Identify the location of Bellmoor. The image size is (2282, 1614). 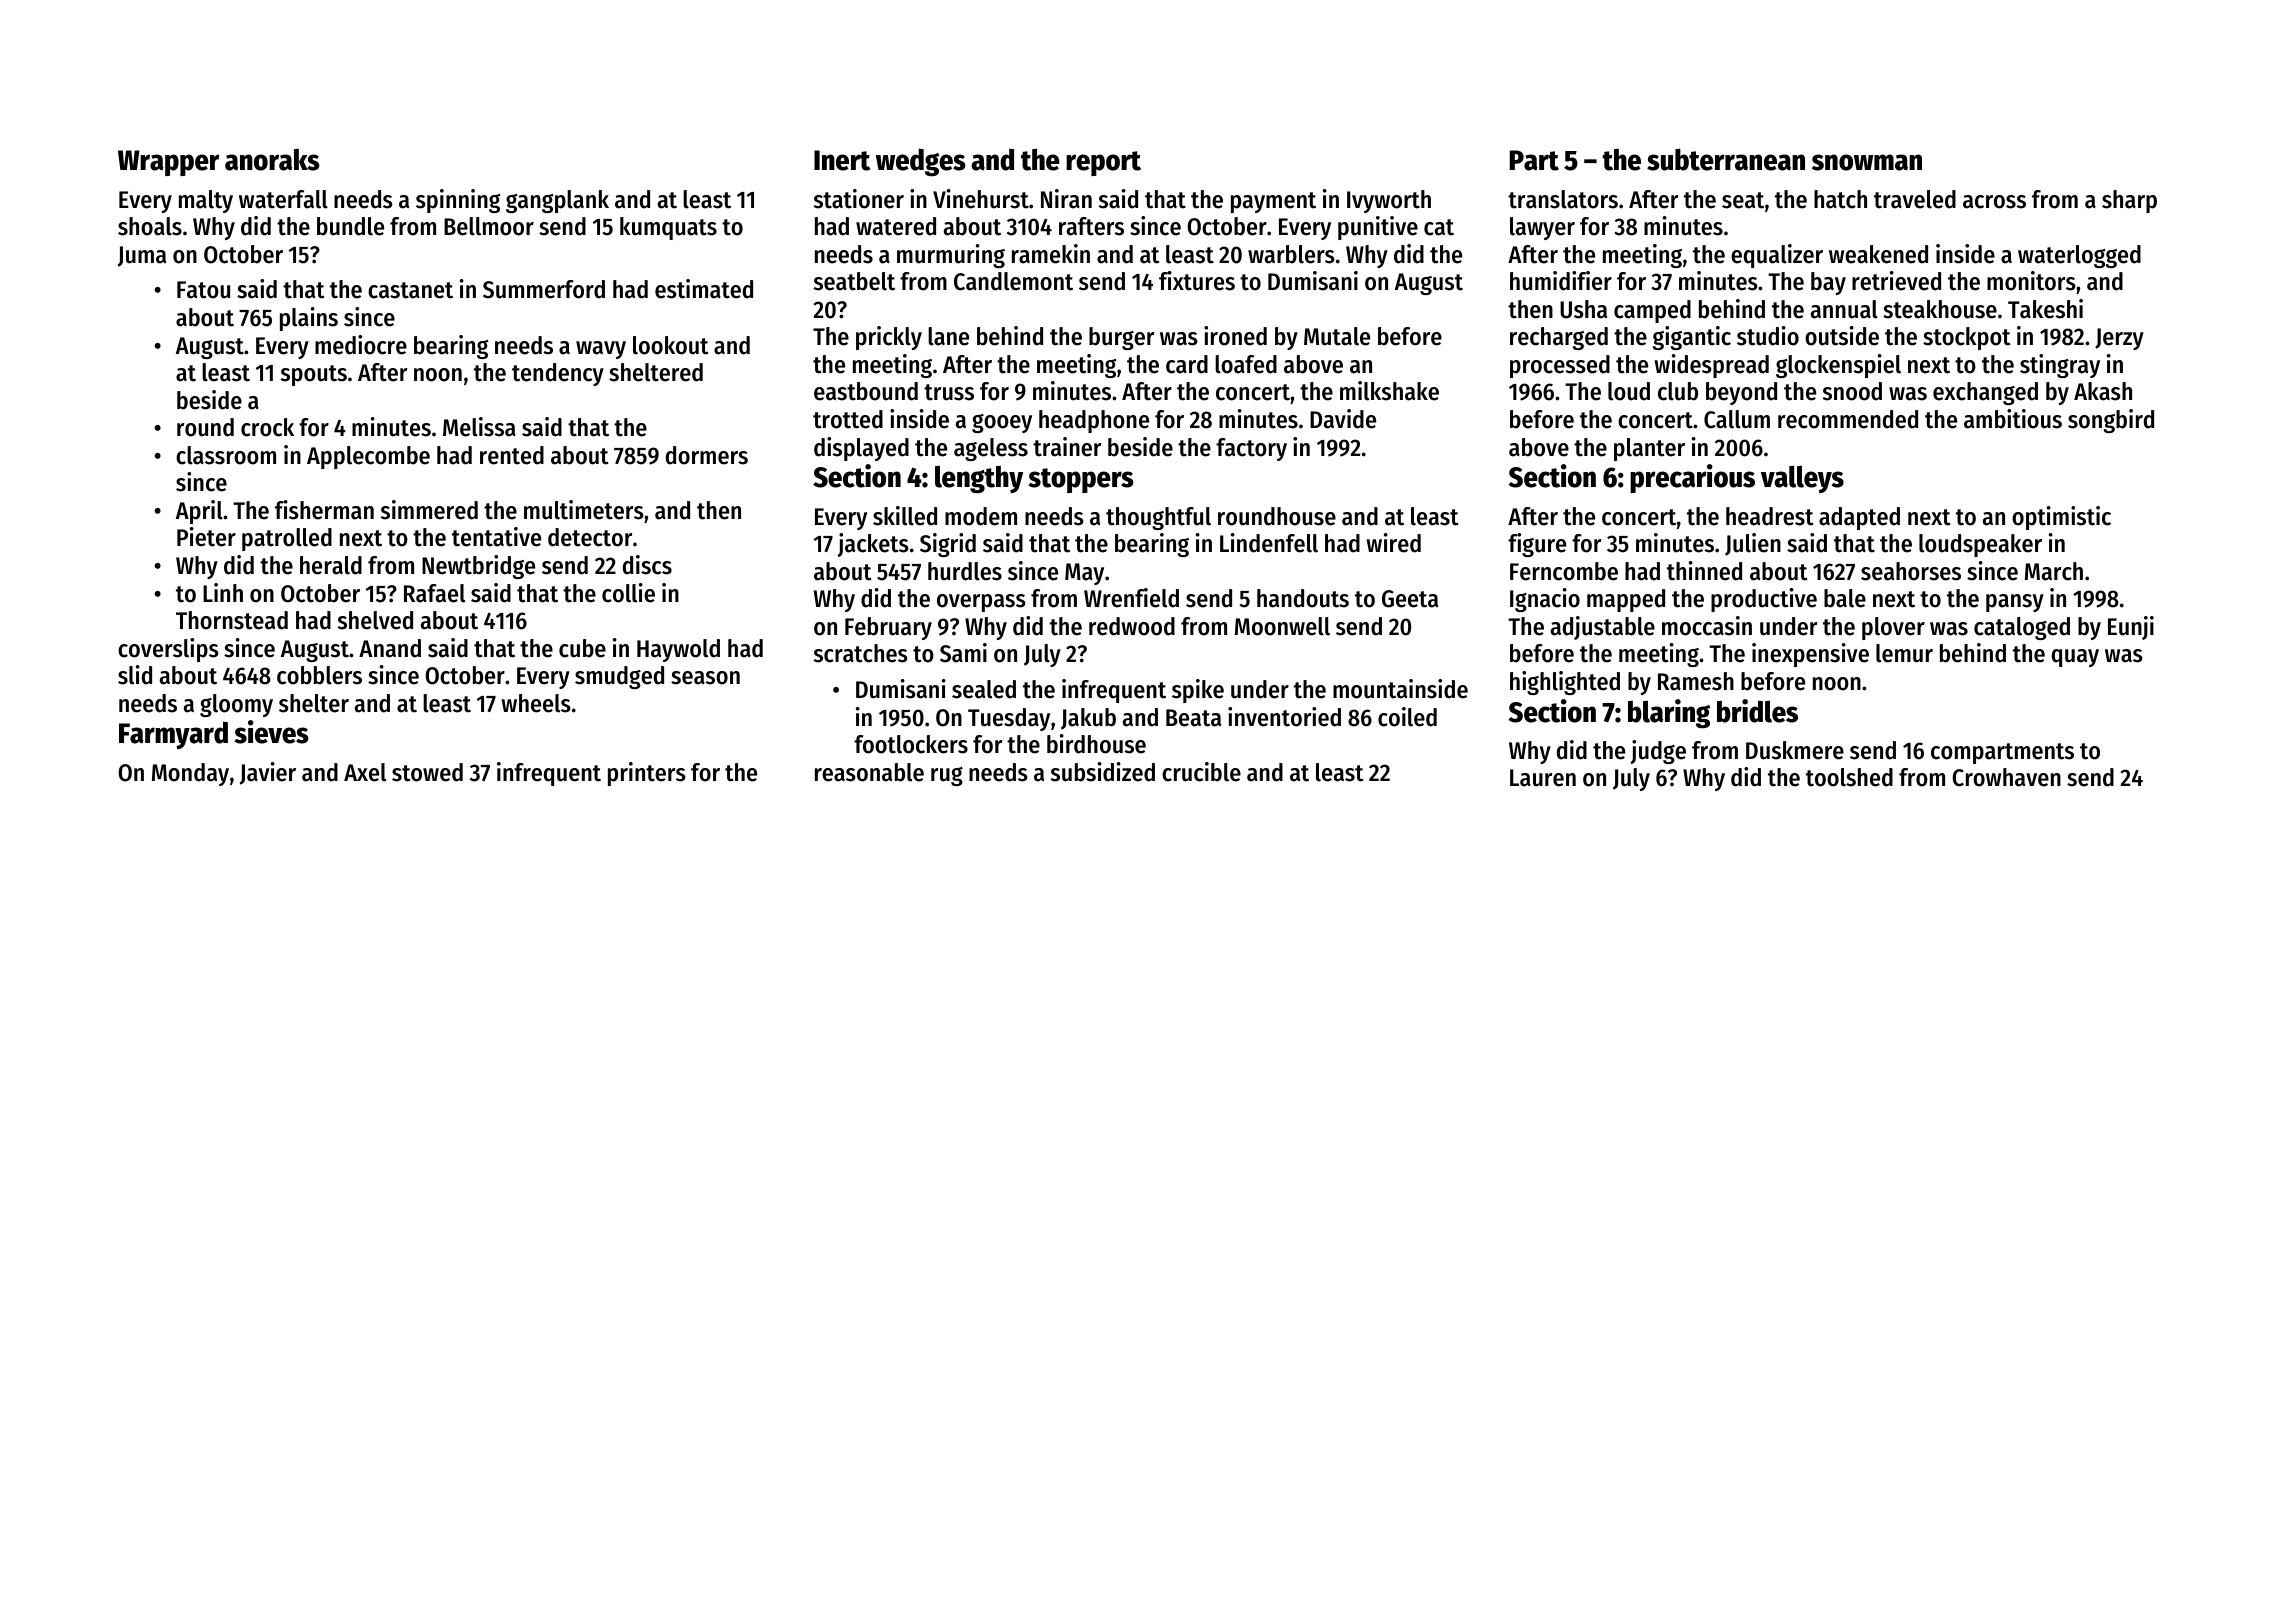
(489, 226).
